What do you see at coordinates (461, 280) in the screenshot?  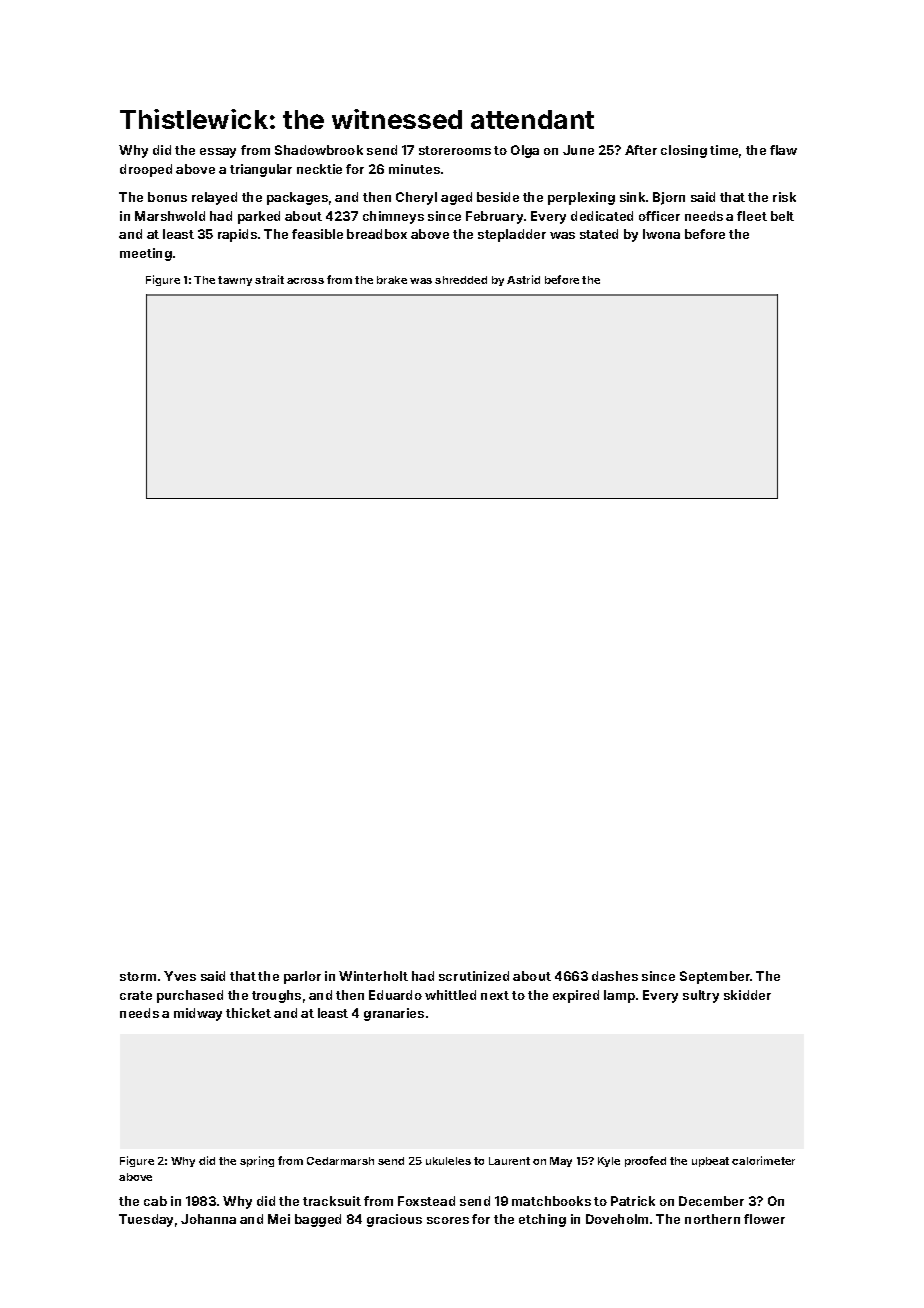 I see `shredded` at bounding box center [461, 280].
